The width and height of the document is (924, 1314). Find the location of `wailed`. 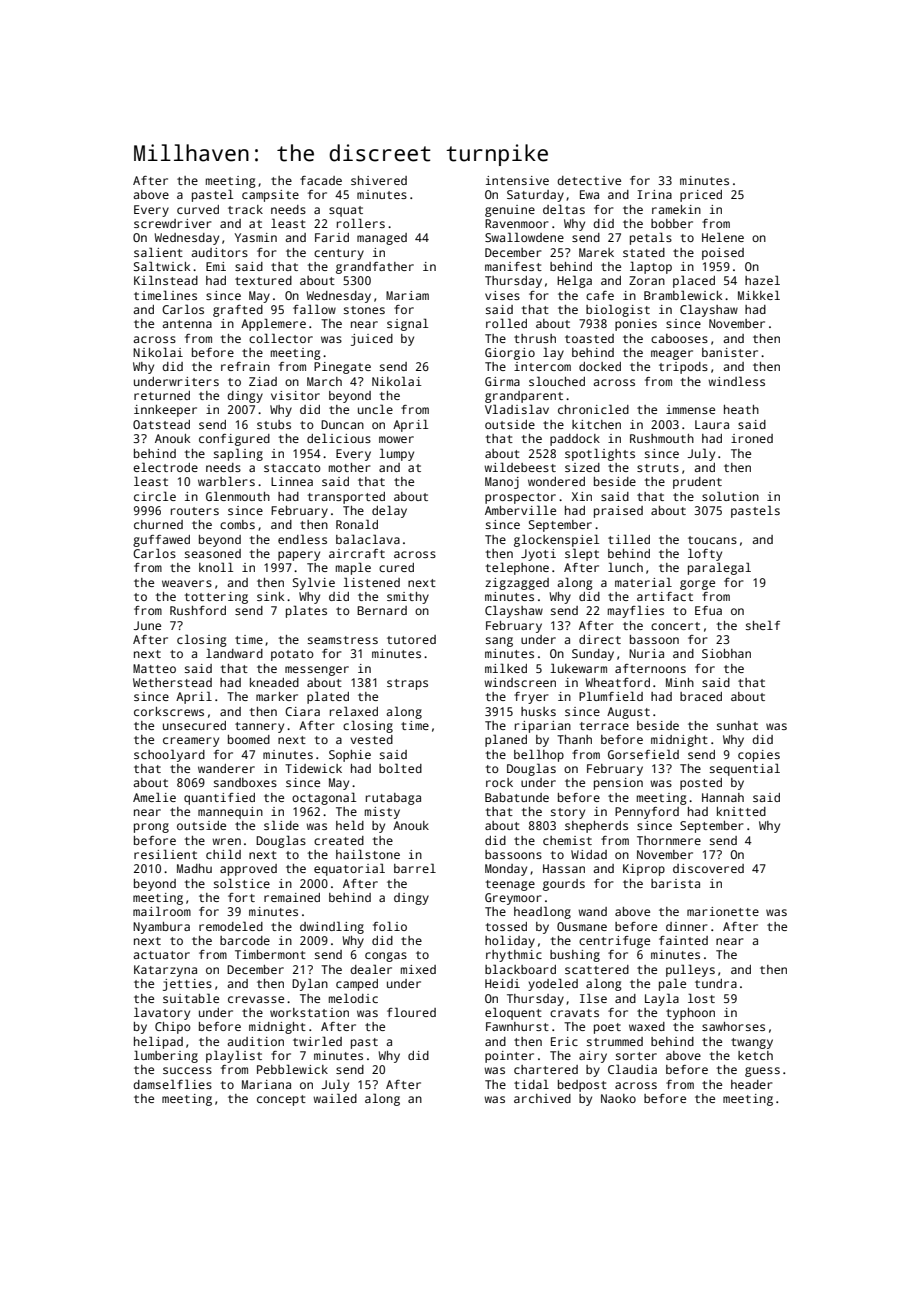

wailed is located at coordinates (335, 1098).
